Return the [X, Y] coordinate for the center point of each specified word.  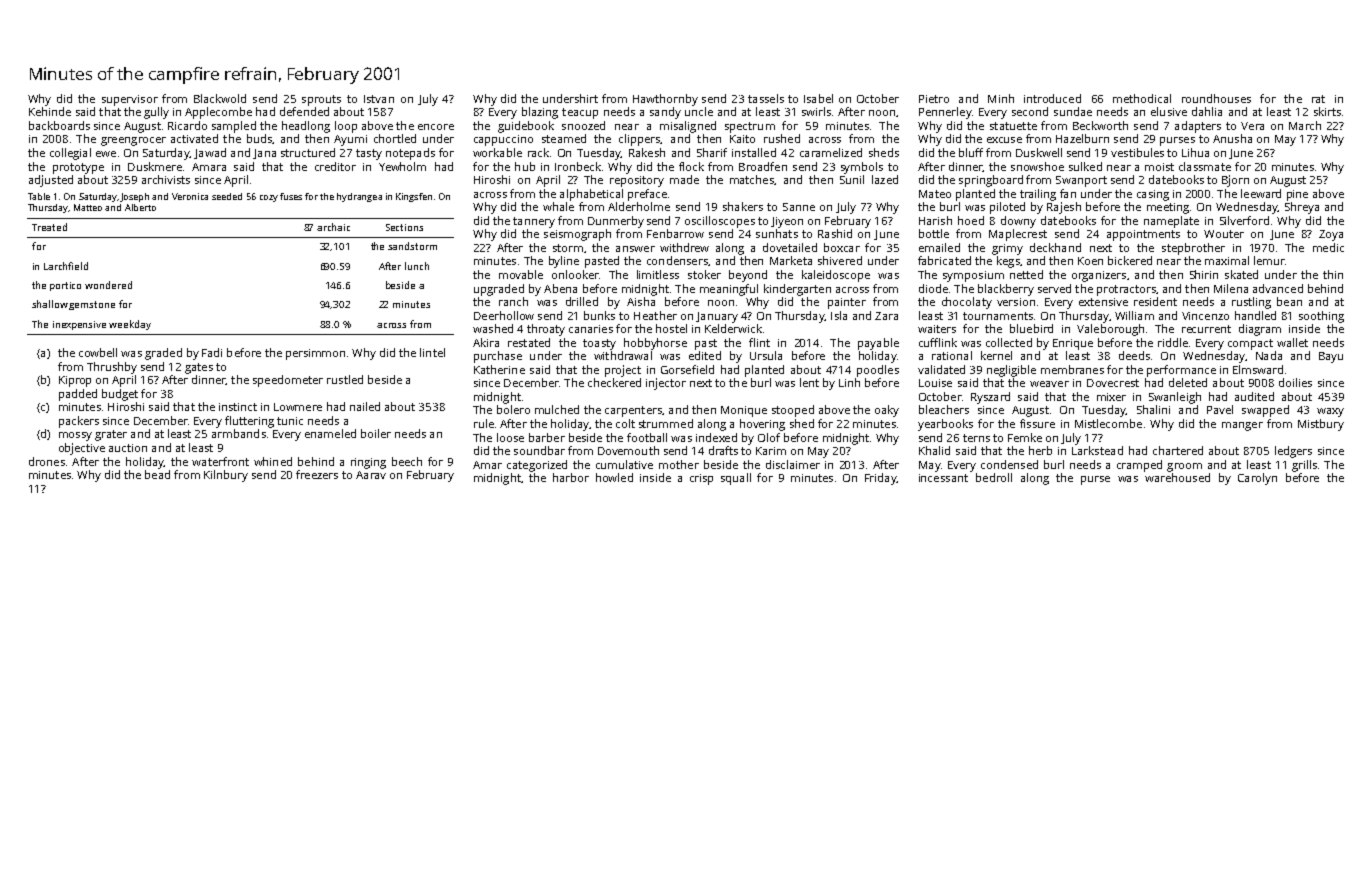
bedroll [994, 477]
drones [47, 461]
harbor [571, 477]
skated [1241, 274]
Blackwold [220, 98]
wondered [108, 285]
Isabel [818, 98]
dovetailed [790, 247]
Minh [1001, 98]
